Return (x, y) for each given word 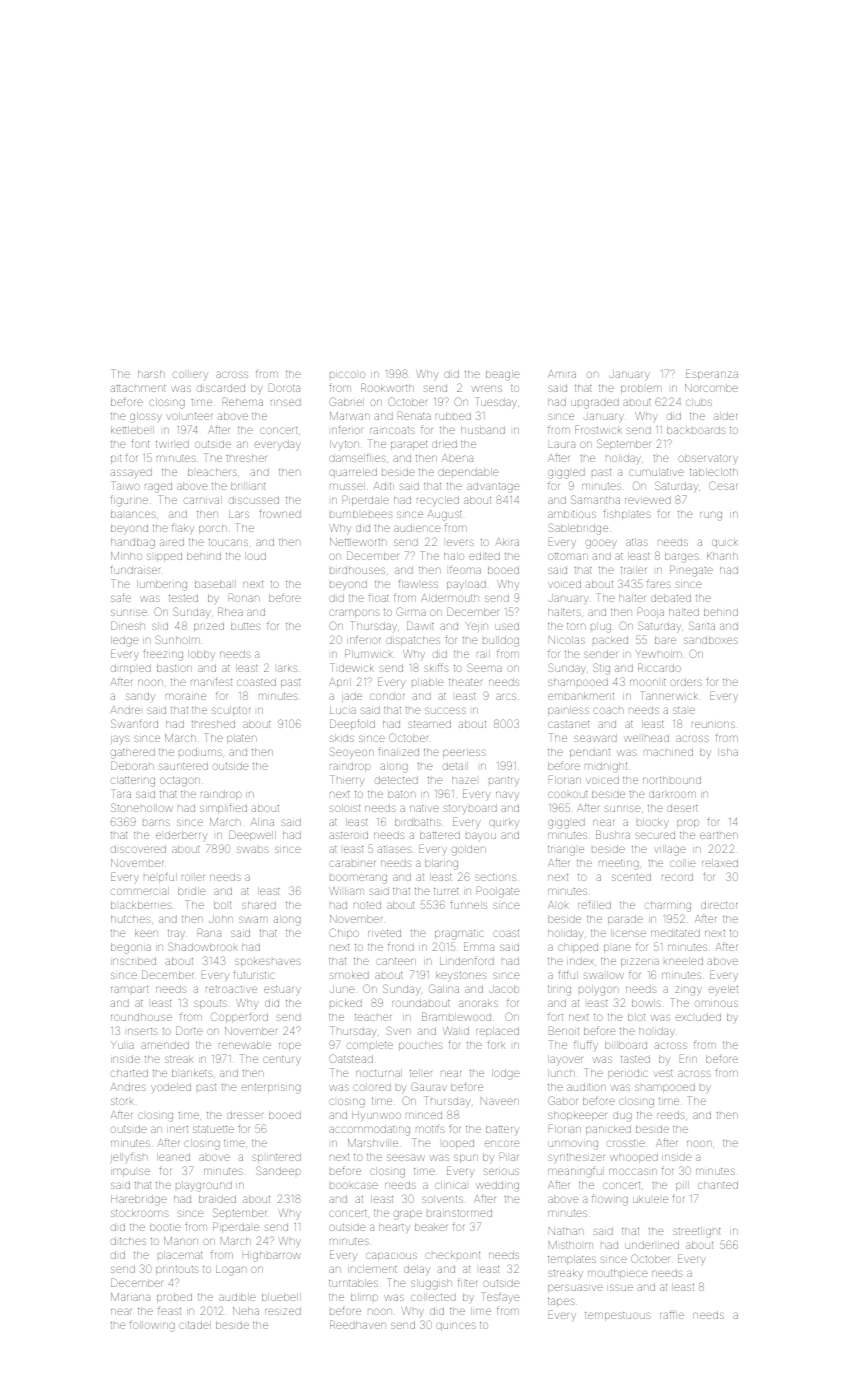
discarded (221, 388)
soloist (345, 808)
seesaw (406, 1157)
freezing (163, 655)
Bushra (613, 834)
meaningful (576, 1172)
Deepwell (252, 835)
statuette (213, 1129)
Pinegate (691, 571)
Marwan (350, 416)
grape (408, 1215)
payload (466, 585)
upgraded (595, 403)
